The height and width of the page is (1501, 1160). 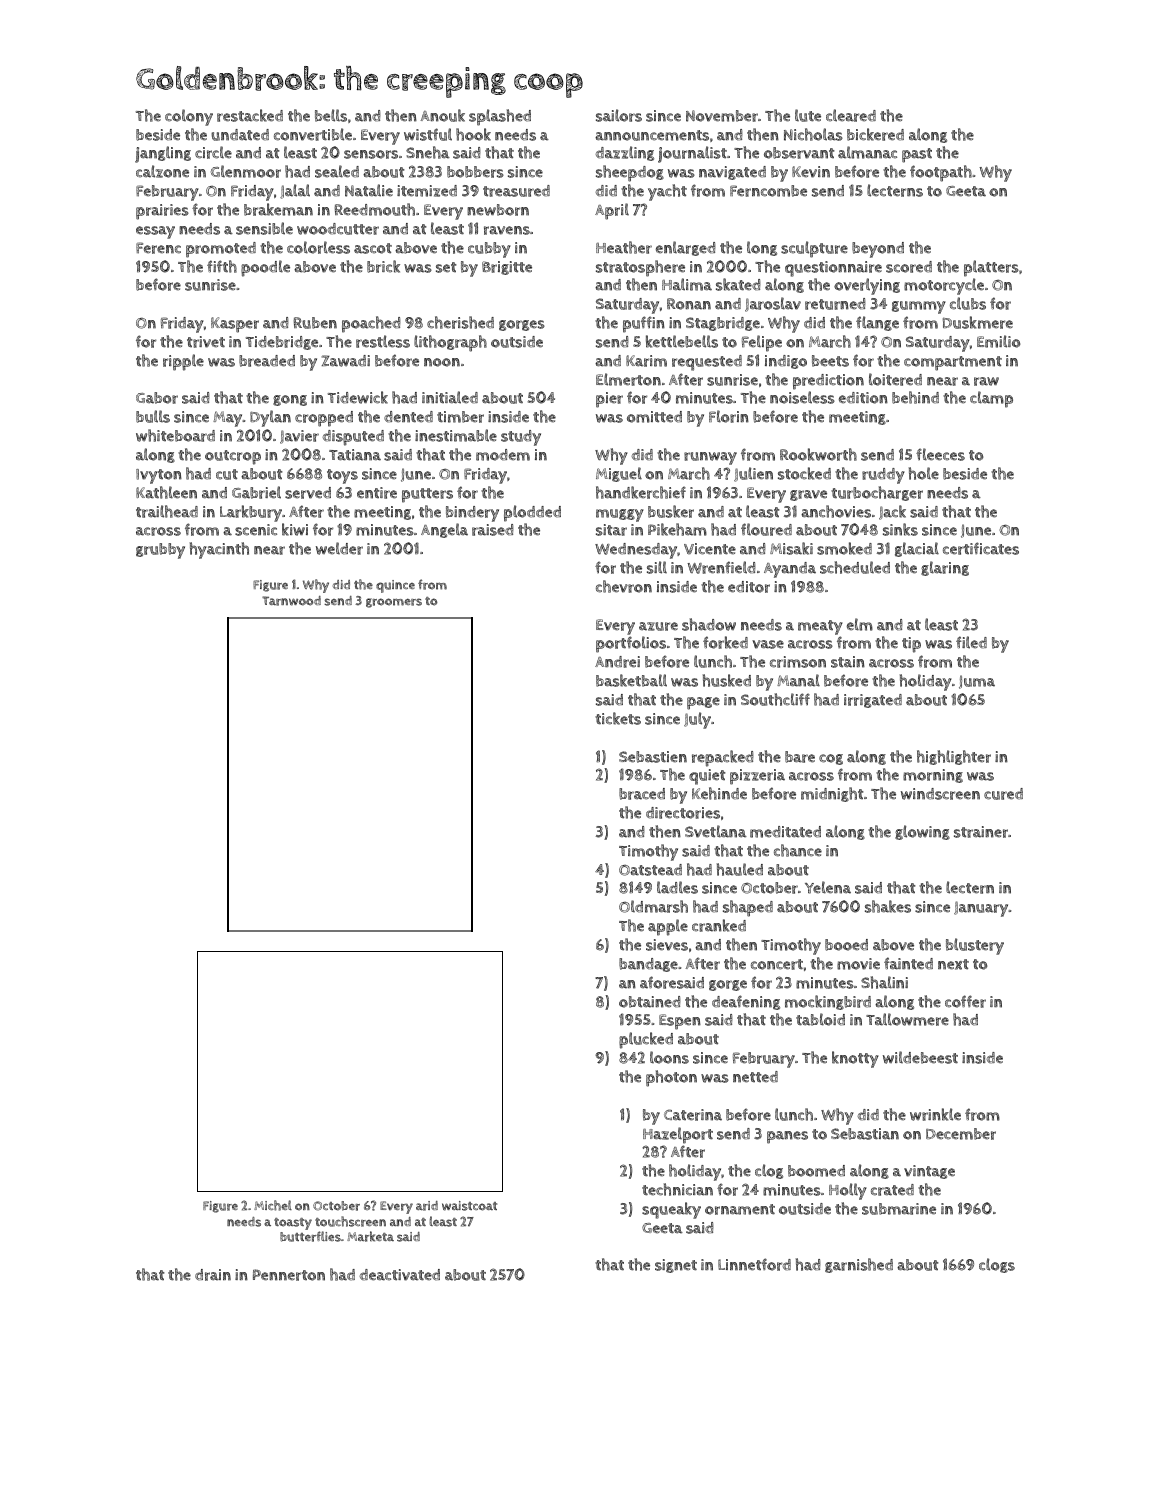 I want to click on quince, so click(x=395, y=586).
